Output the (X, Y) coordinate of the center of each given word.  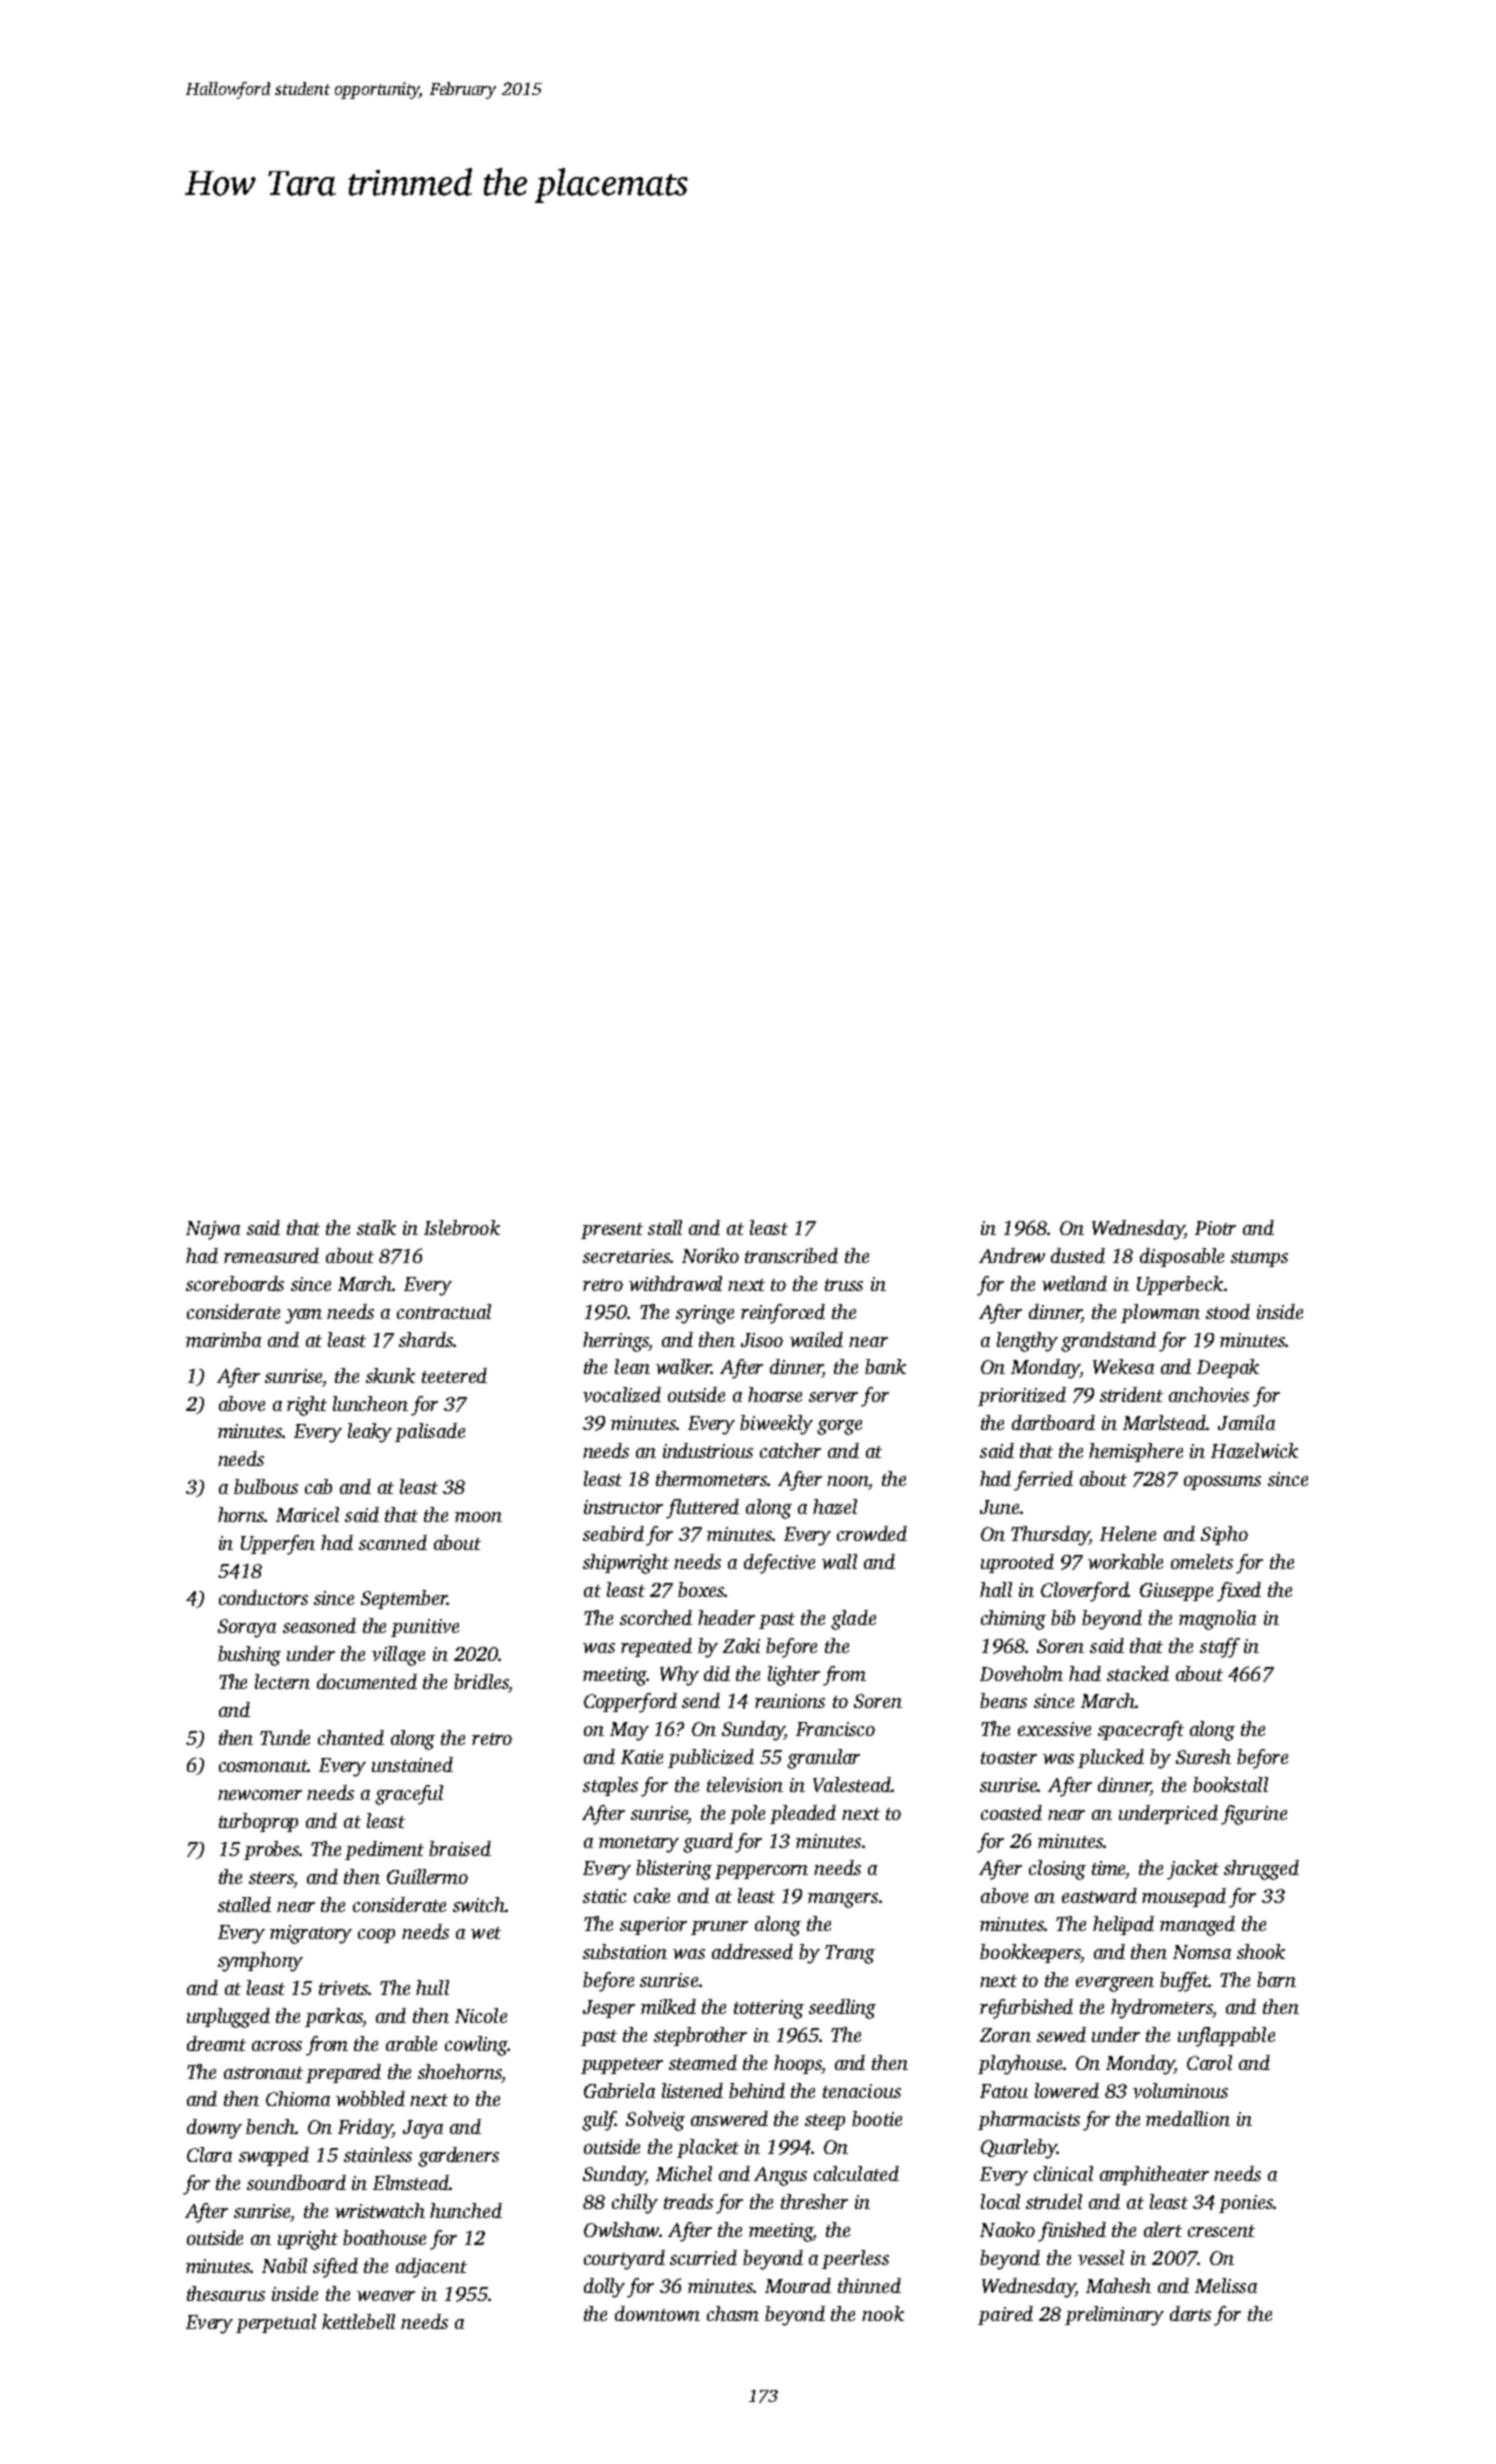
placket (708, 2148)
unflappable (1226, 2037)
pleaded (803, 1814)
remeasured (271, 1255)
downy (214, 2129)
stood (1228, 1311)
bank (885, 1366)
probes (272, 1850)
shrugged (1261, 1870)
